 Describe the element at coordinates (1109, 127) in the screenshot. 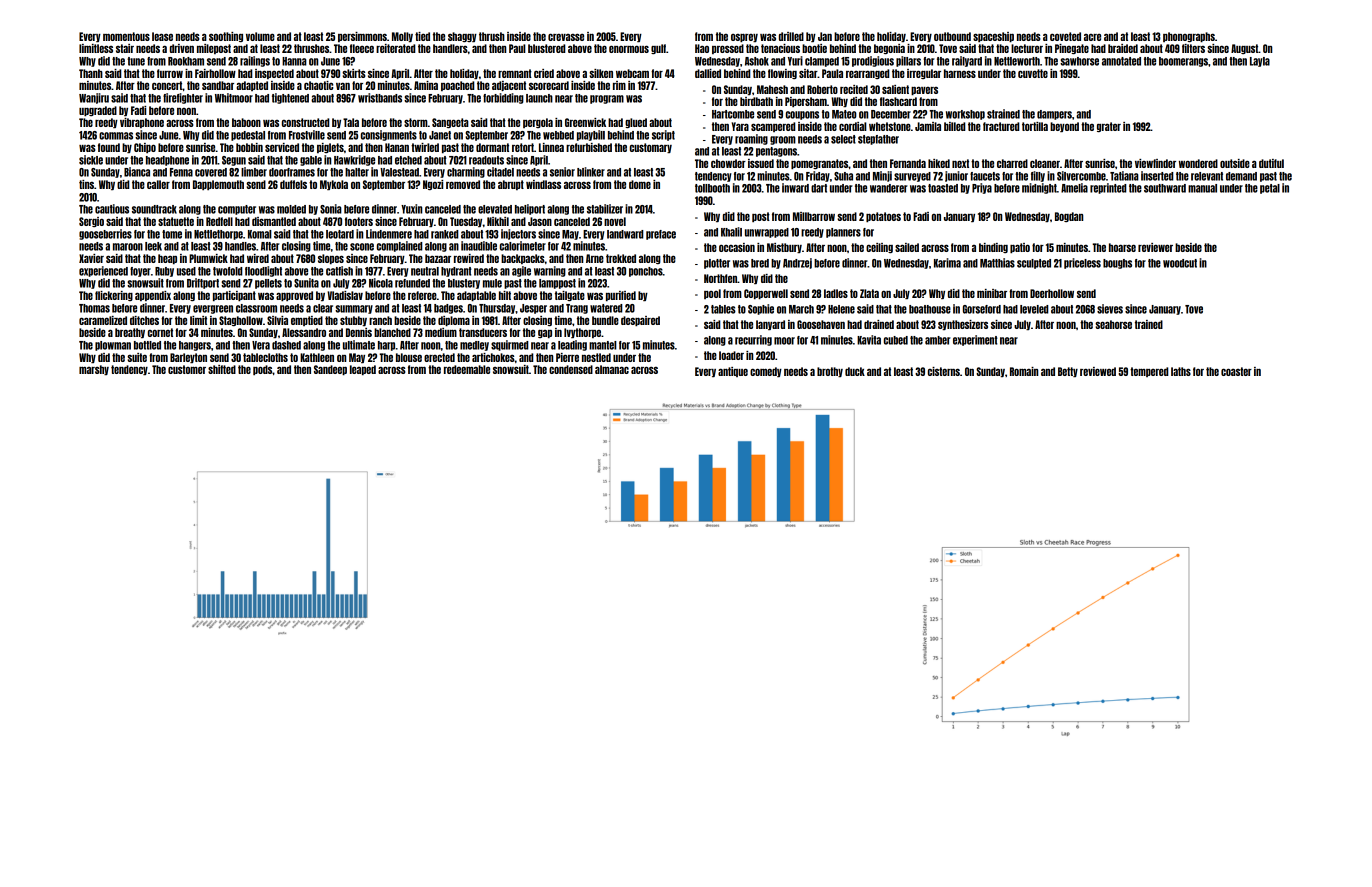

I see `grater` at that location.
